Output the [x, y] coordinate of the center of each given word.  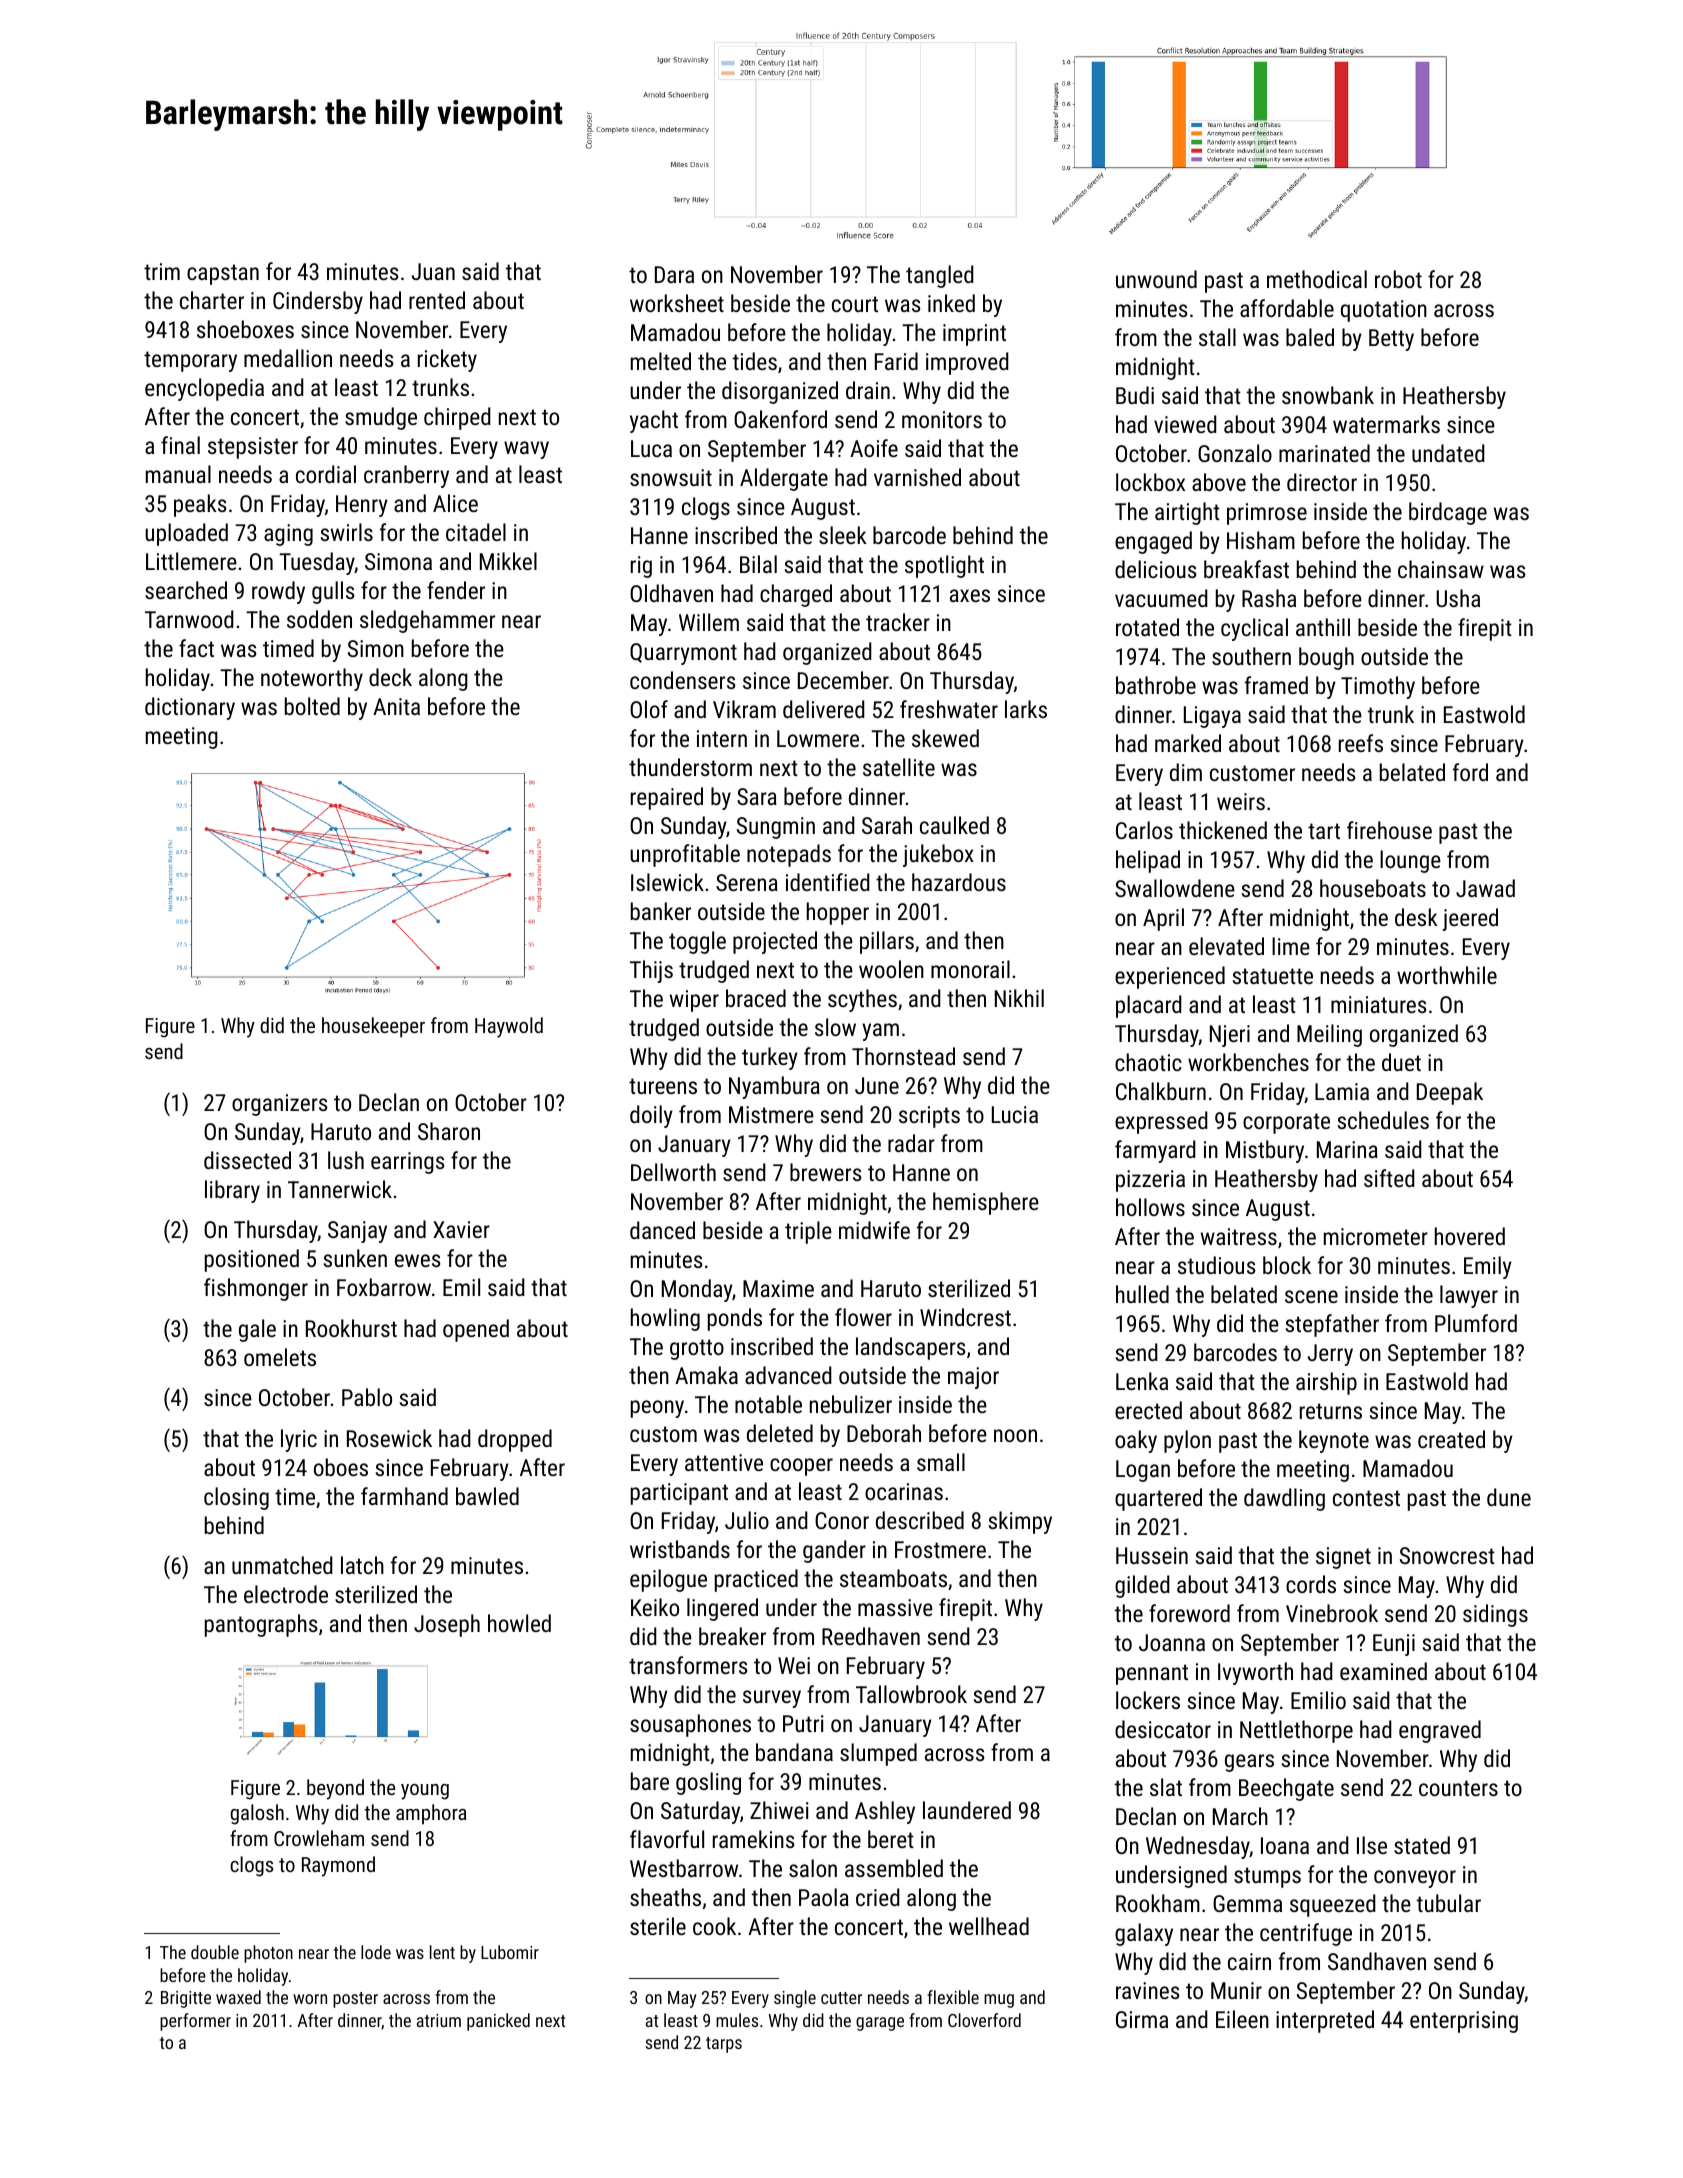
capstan [223, 274]
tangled [940, 276]
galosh [257, 1814]
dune [1509, 1497]
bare [650, 1781]
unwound [1156, 279]
